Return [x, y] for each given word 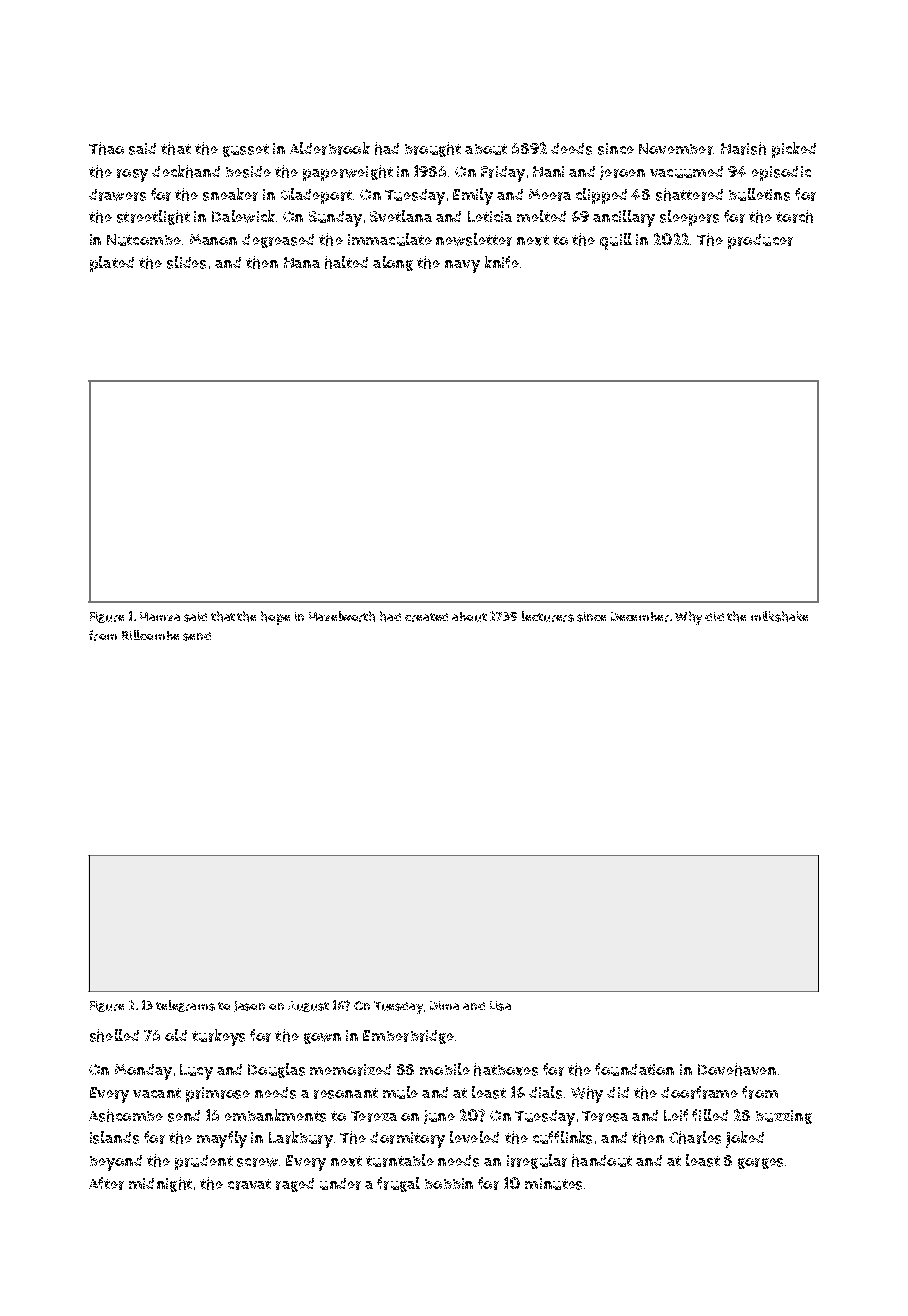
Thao [106, 148]
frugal [398, 1184]
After [106, 1183]
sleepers [689, 218]
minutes [553, 1184]
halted [346, 262]
